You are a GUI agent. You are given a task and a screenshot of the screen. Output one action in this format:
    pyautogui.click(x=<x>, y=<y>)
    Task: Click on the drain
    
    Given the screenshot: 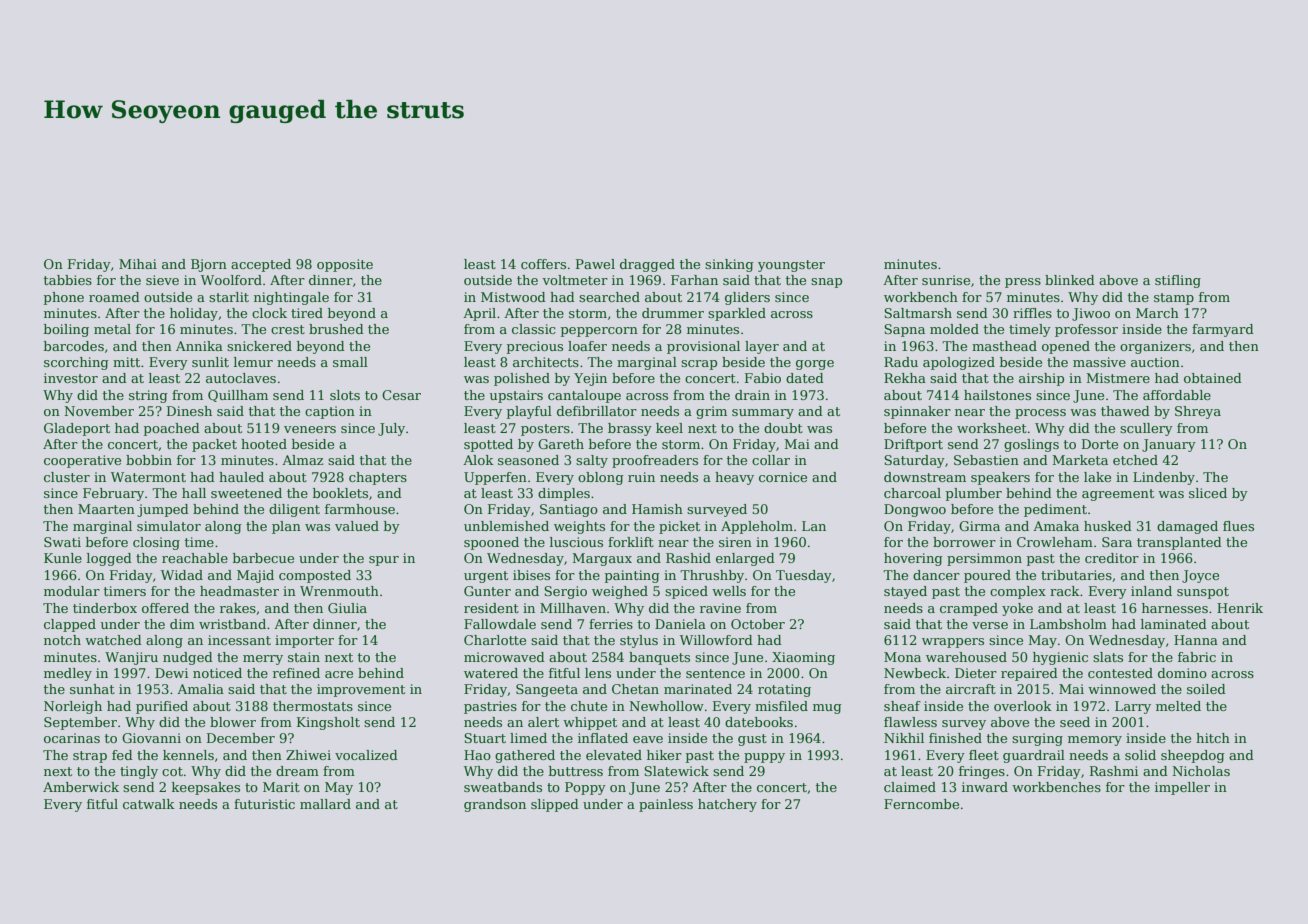 What is the action you would take?
    pyautogui.click(x=752, y=395)
